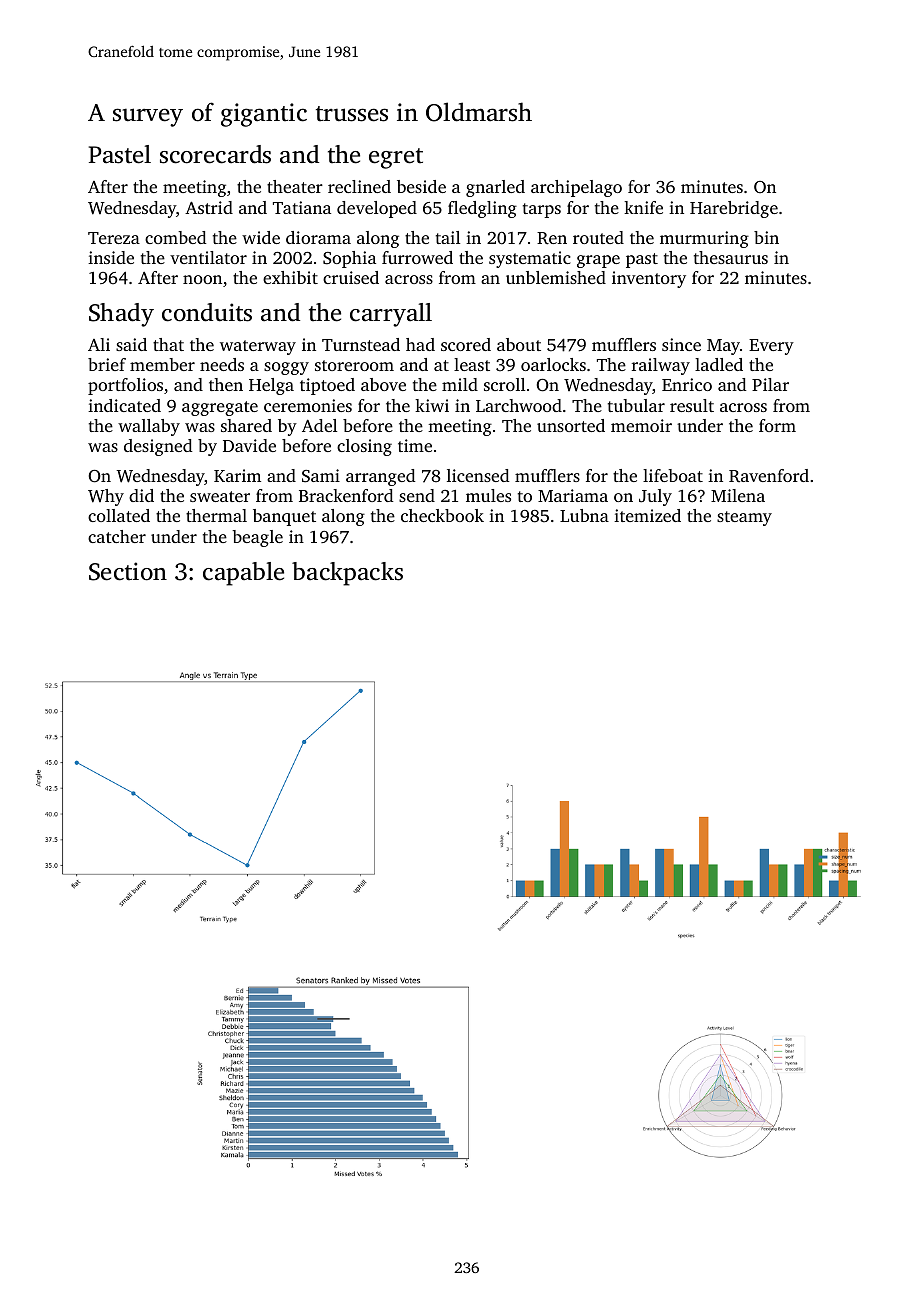  I want to click on capable, so click(243, 574).
